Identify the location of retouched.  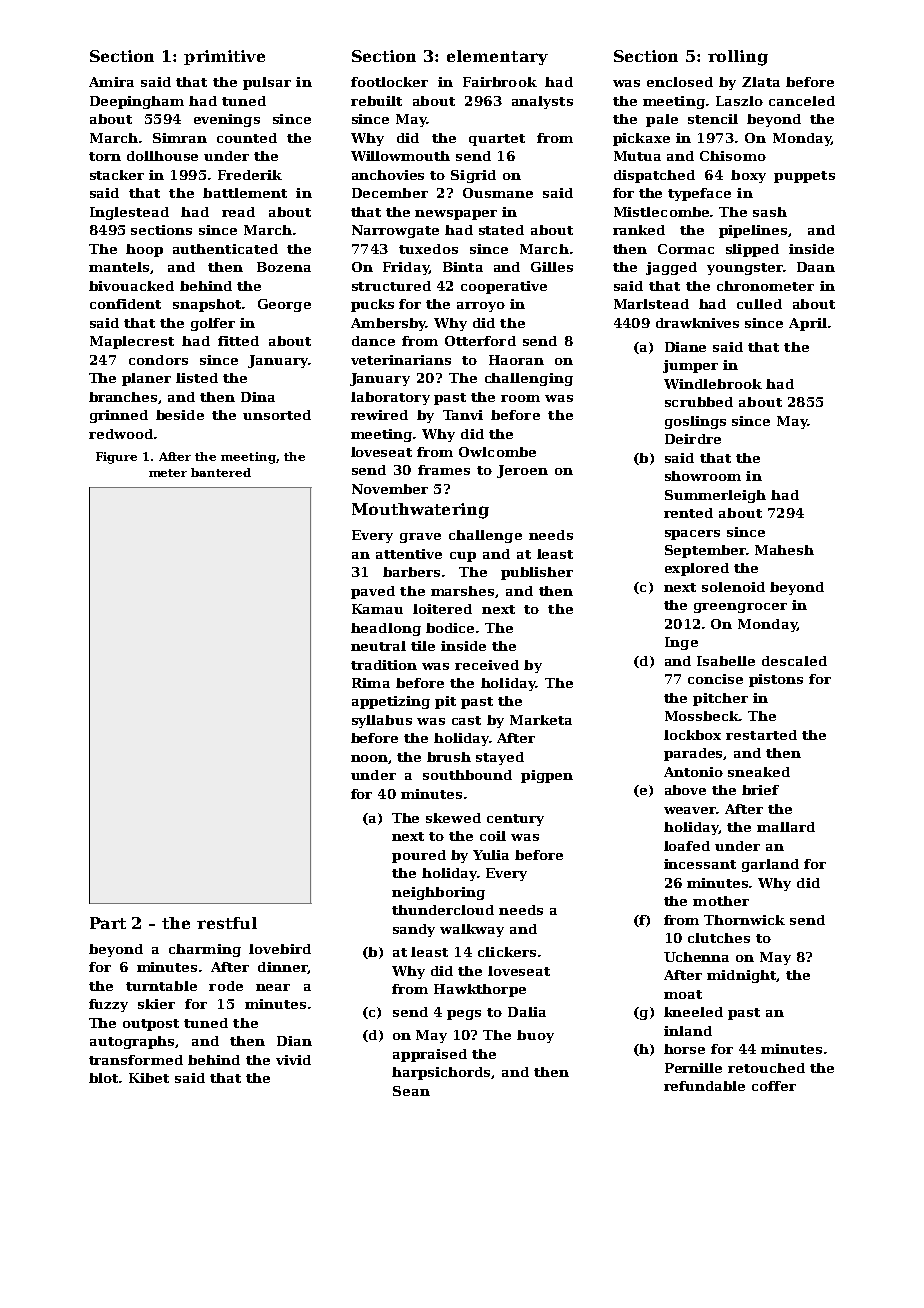
(766, 1068).
